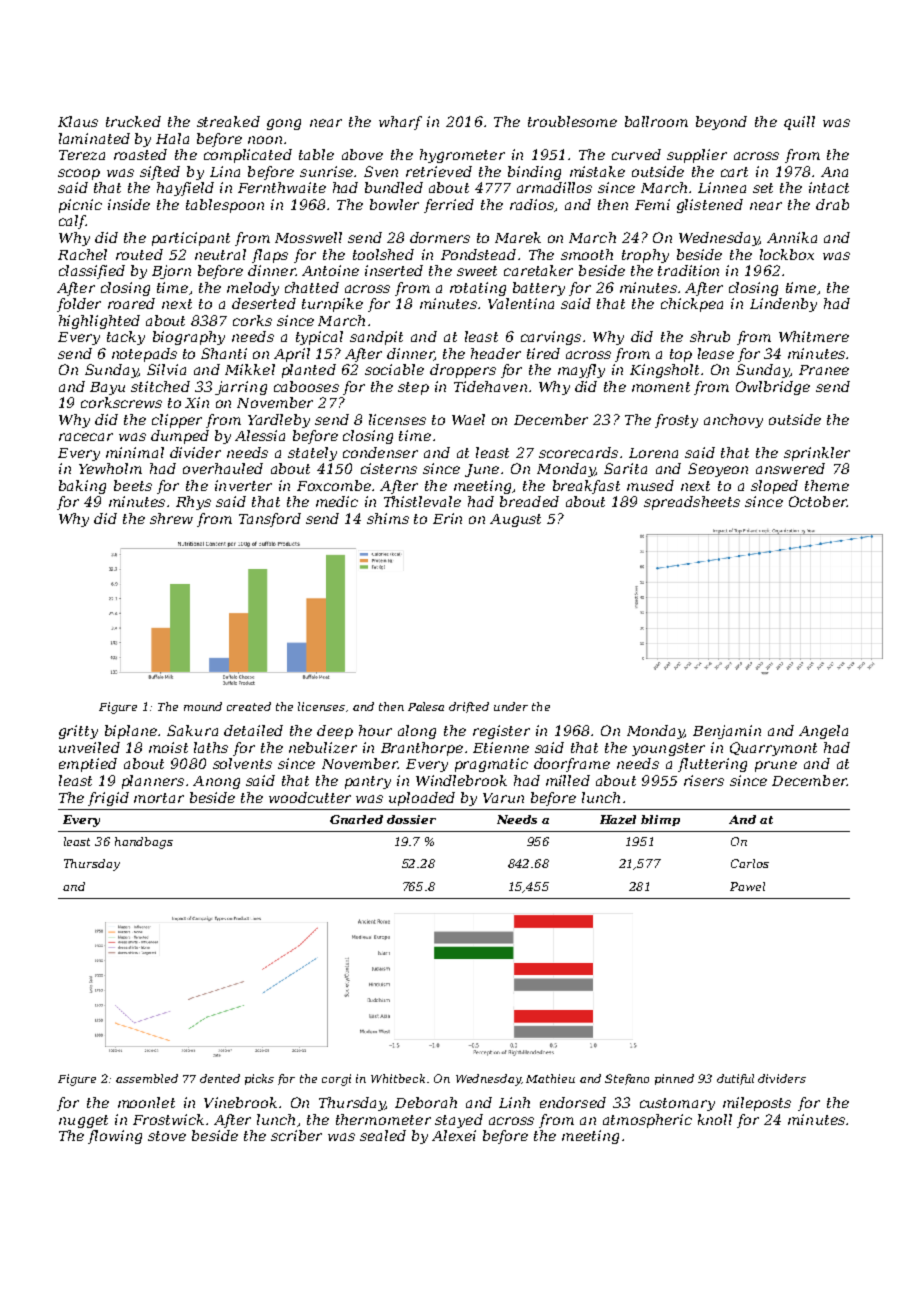 The image size is (908, 1316). I want to click on gritty, so click(78, 732).
